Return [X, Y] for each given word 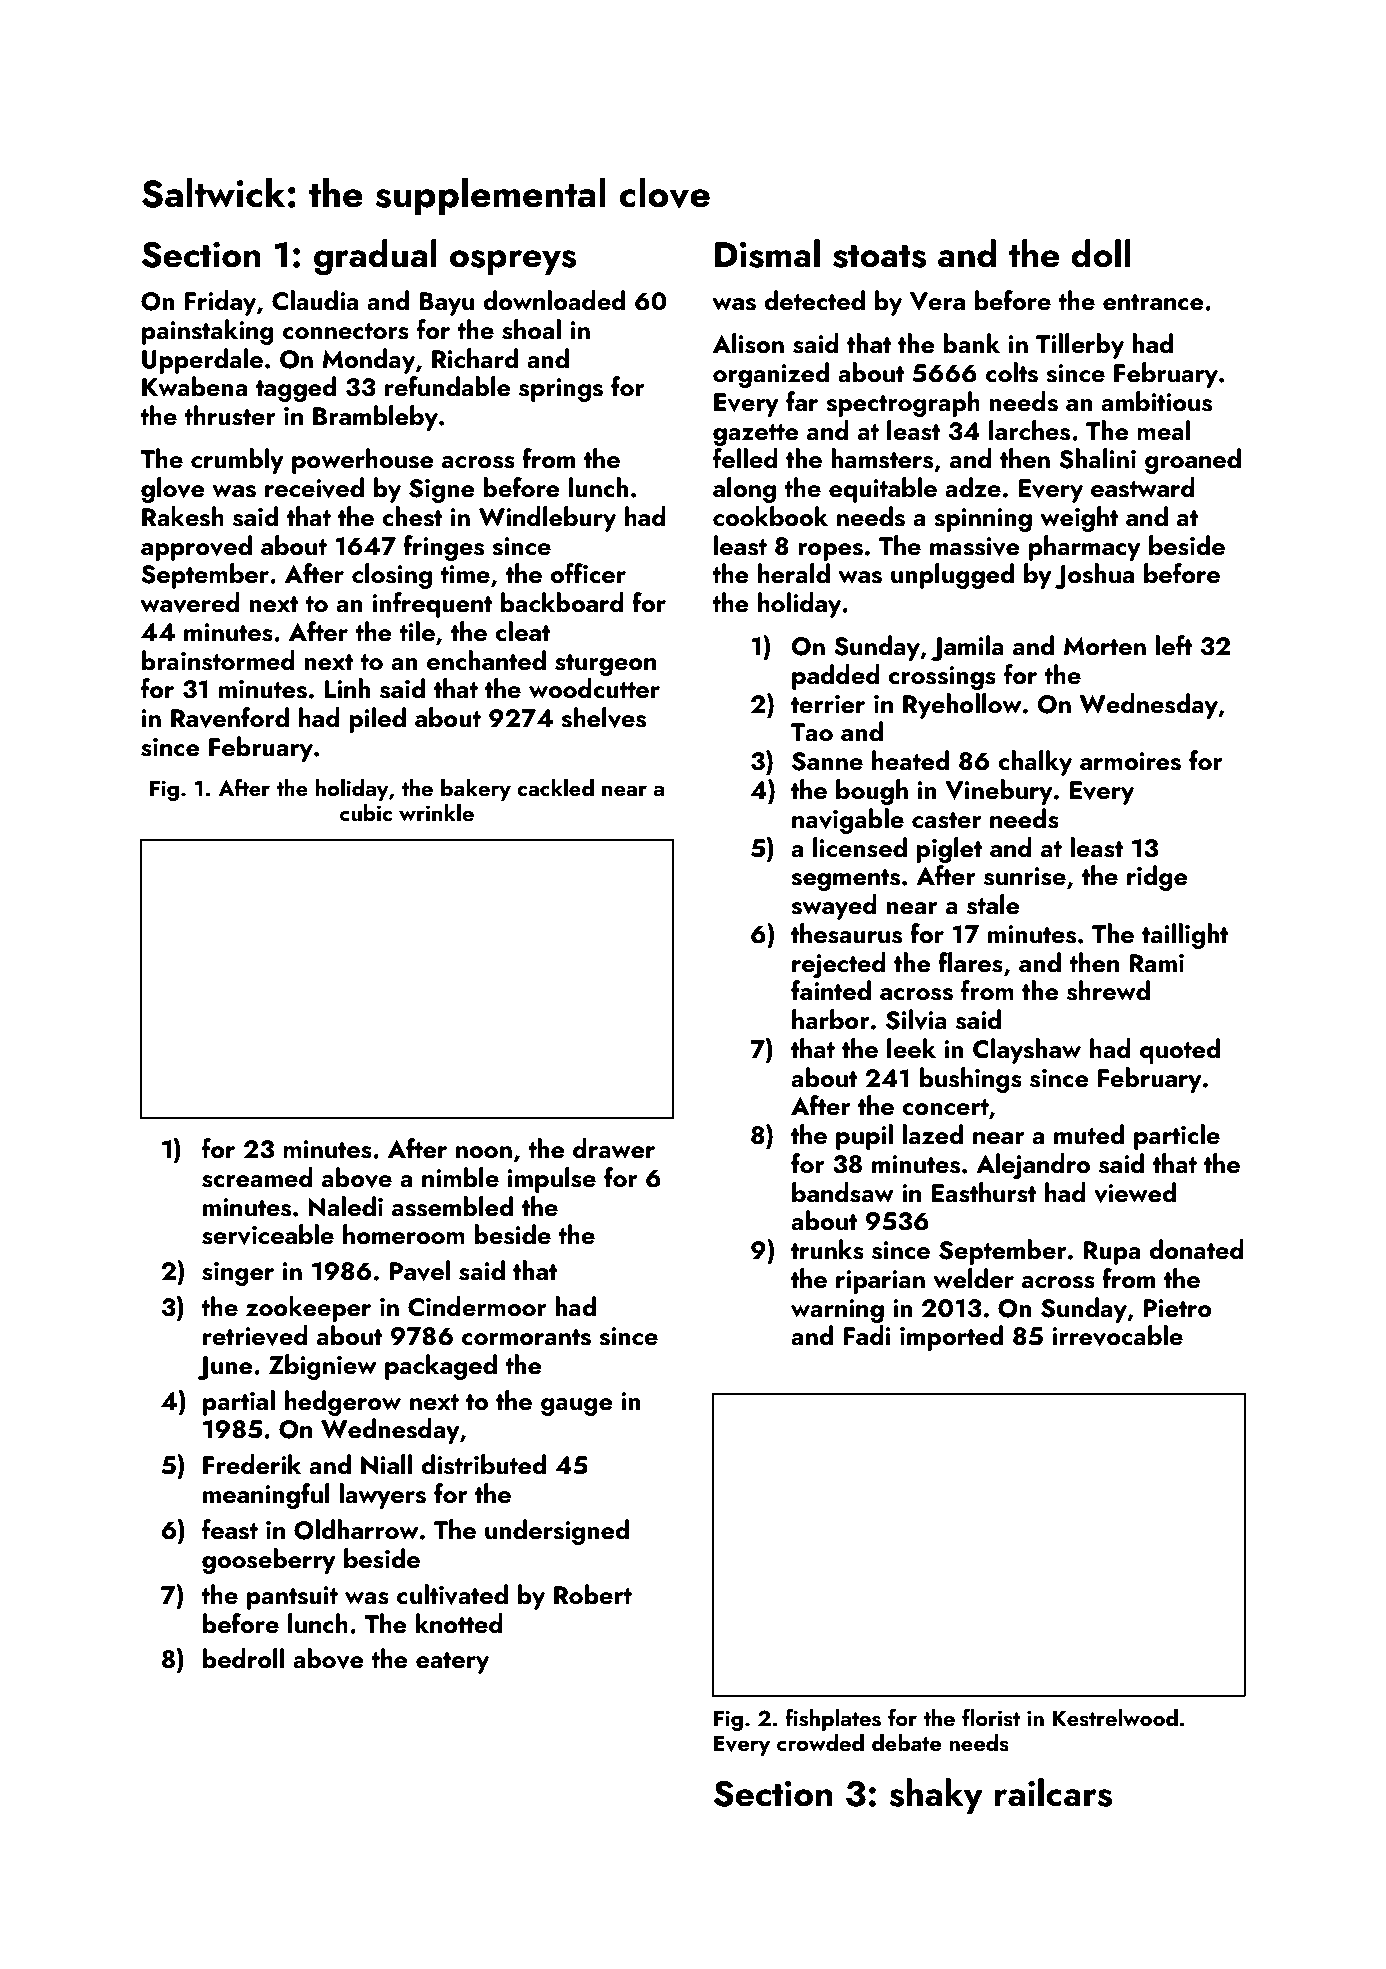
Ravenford [230, 717]
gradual [375, 257]
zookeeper [308, 1309]
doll [1101, 253]
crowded [820, 1742]
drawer [614, 1148]
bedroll [243, 1658]
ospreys [513, 262]
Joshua [1094, 576]
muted [1089, 1134]
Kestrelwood [1115, 1718]
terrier [828, 704]
